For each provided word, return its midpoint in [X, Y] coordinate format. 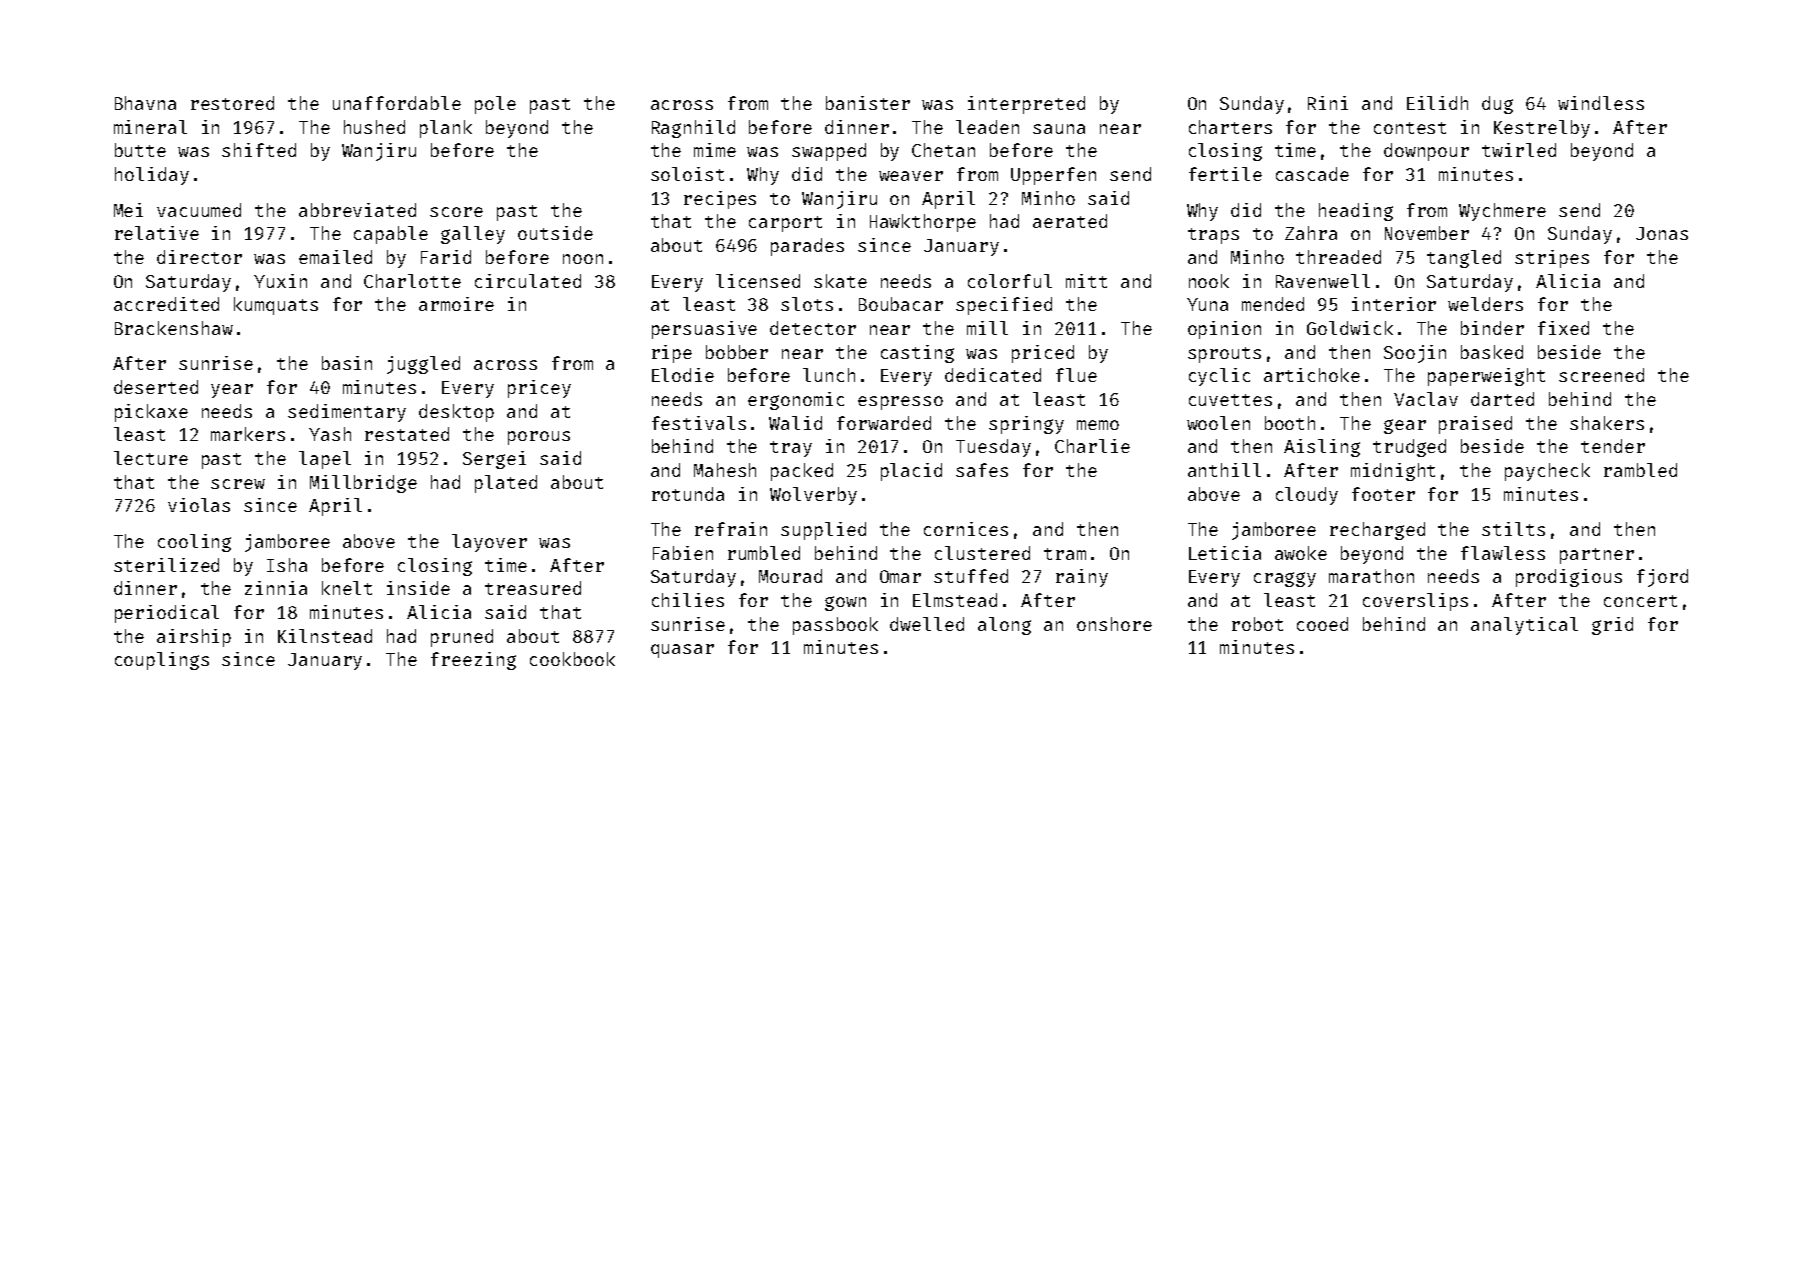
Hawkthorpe [923, 223]
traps [1213, 236]
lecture [151, 458]
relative [157, 233]
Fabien [683, 553]
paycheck [1547, 472]
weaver [911, 176]
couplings [162, 661]
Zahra [1311, 233]
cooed [1322, 624]
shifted [259, 150]
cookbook [572, 659]
